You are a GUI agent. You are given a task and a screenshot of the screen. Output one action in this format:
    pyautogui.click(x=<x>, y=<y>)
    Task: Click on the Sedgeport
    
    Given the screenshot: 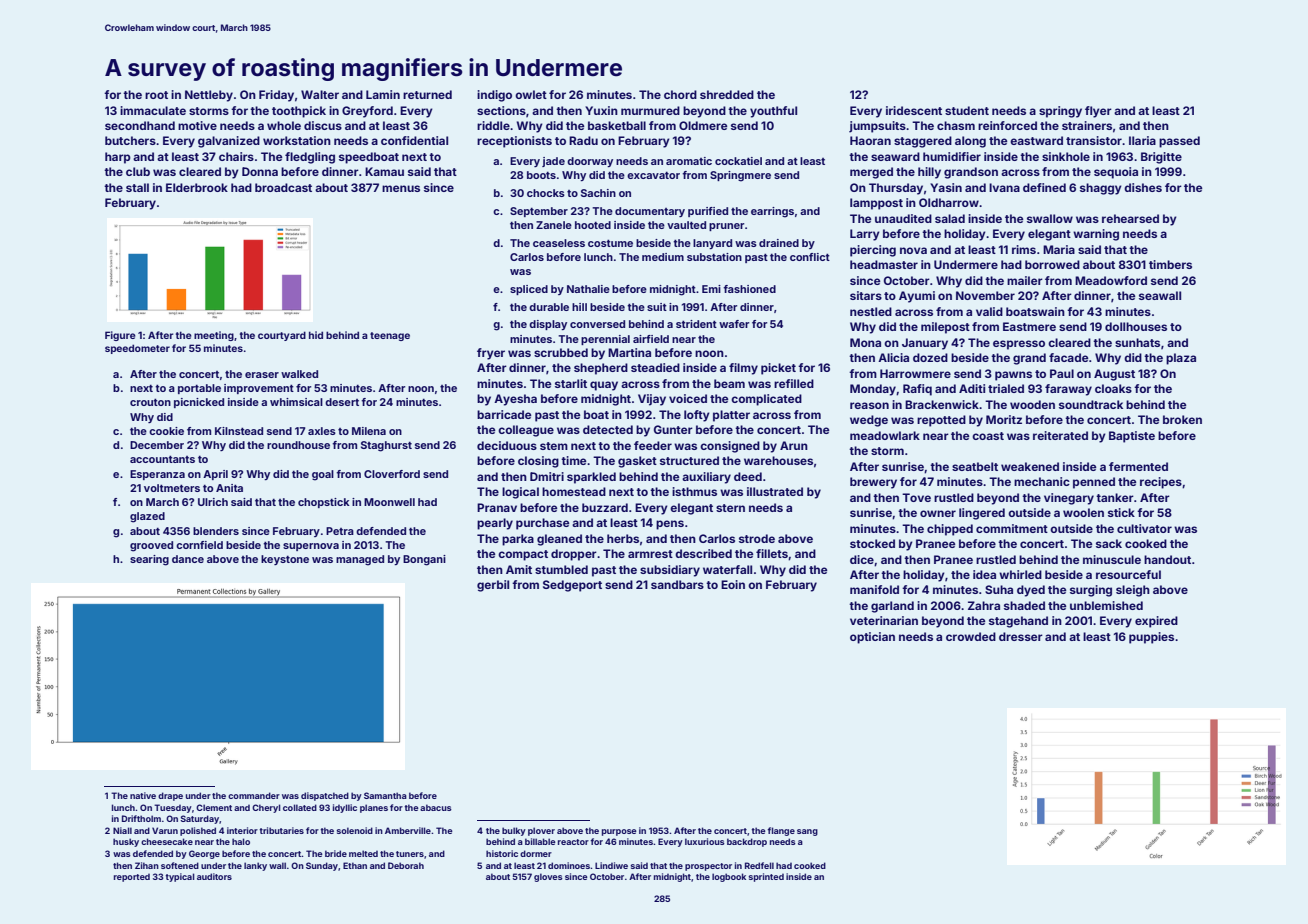 What is the action you would take?
    pyautogui.click(x=572, y=586)
